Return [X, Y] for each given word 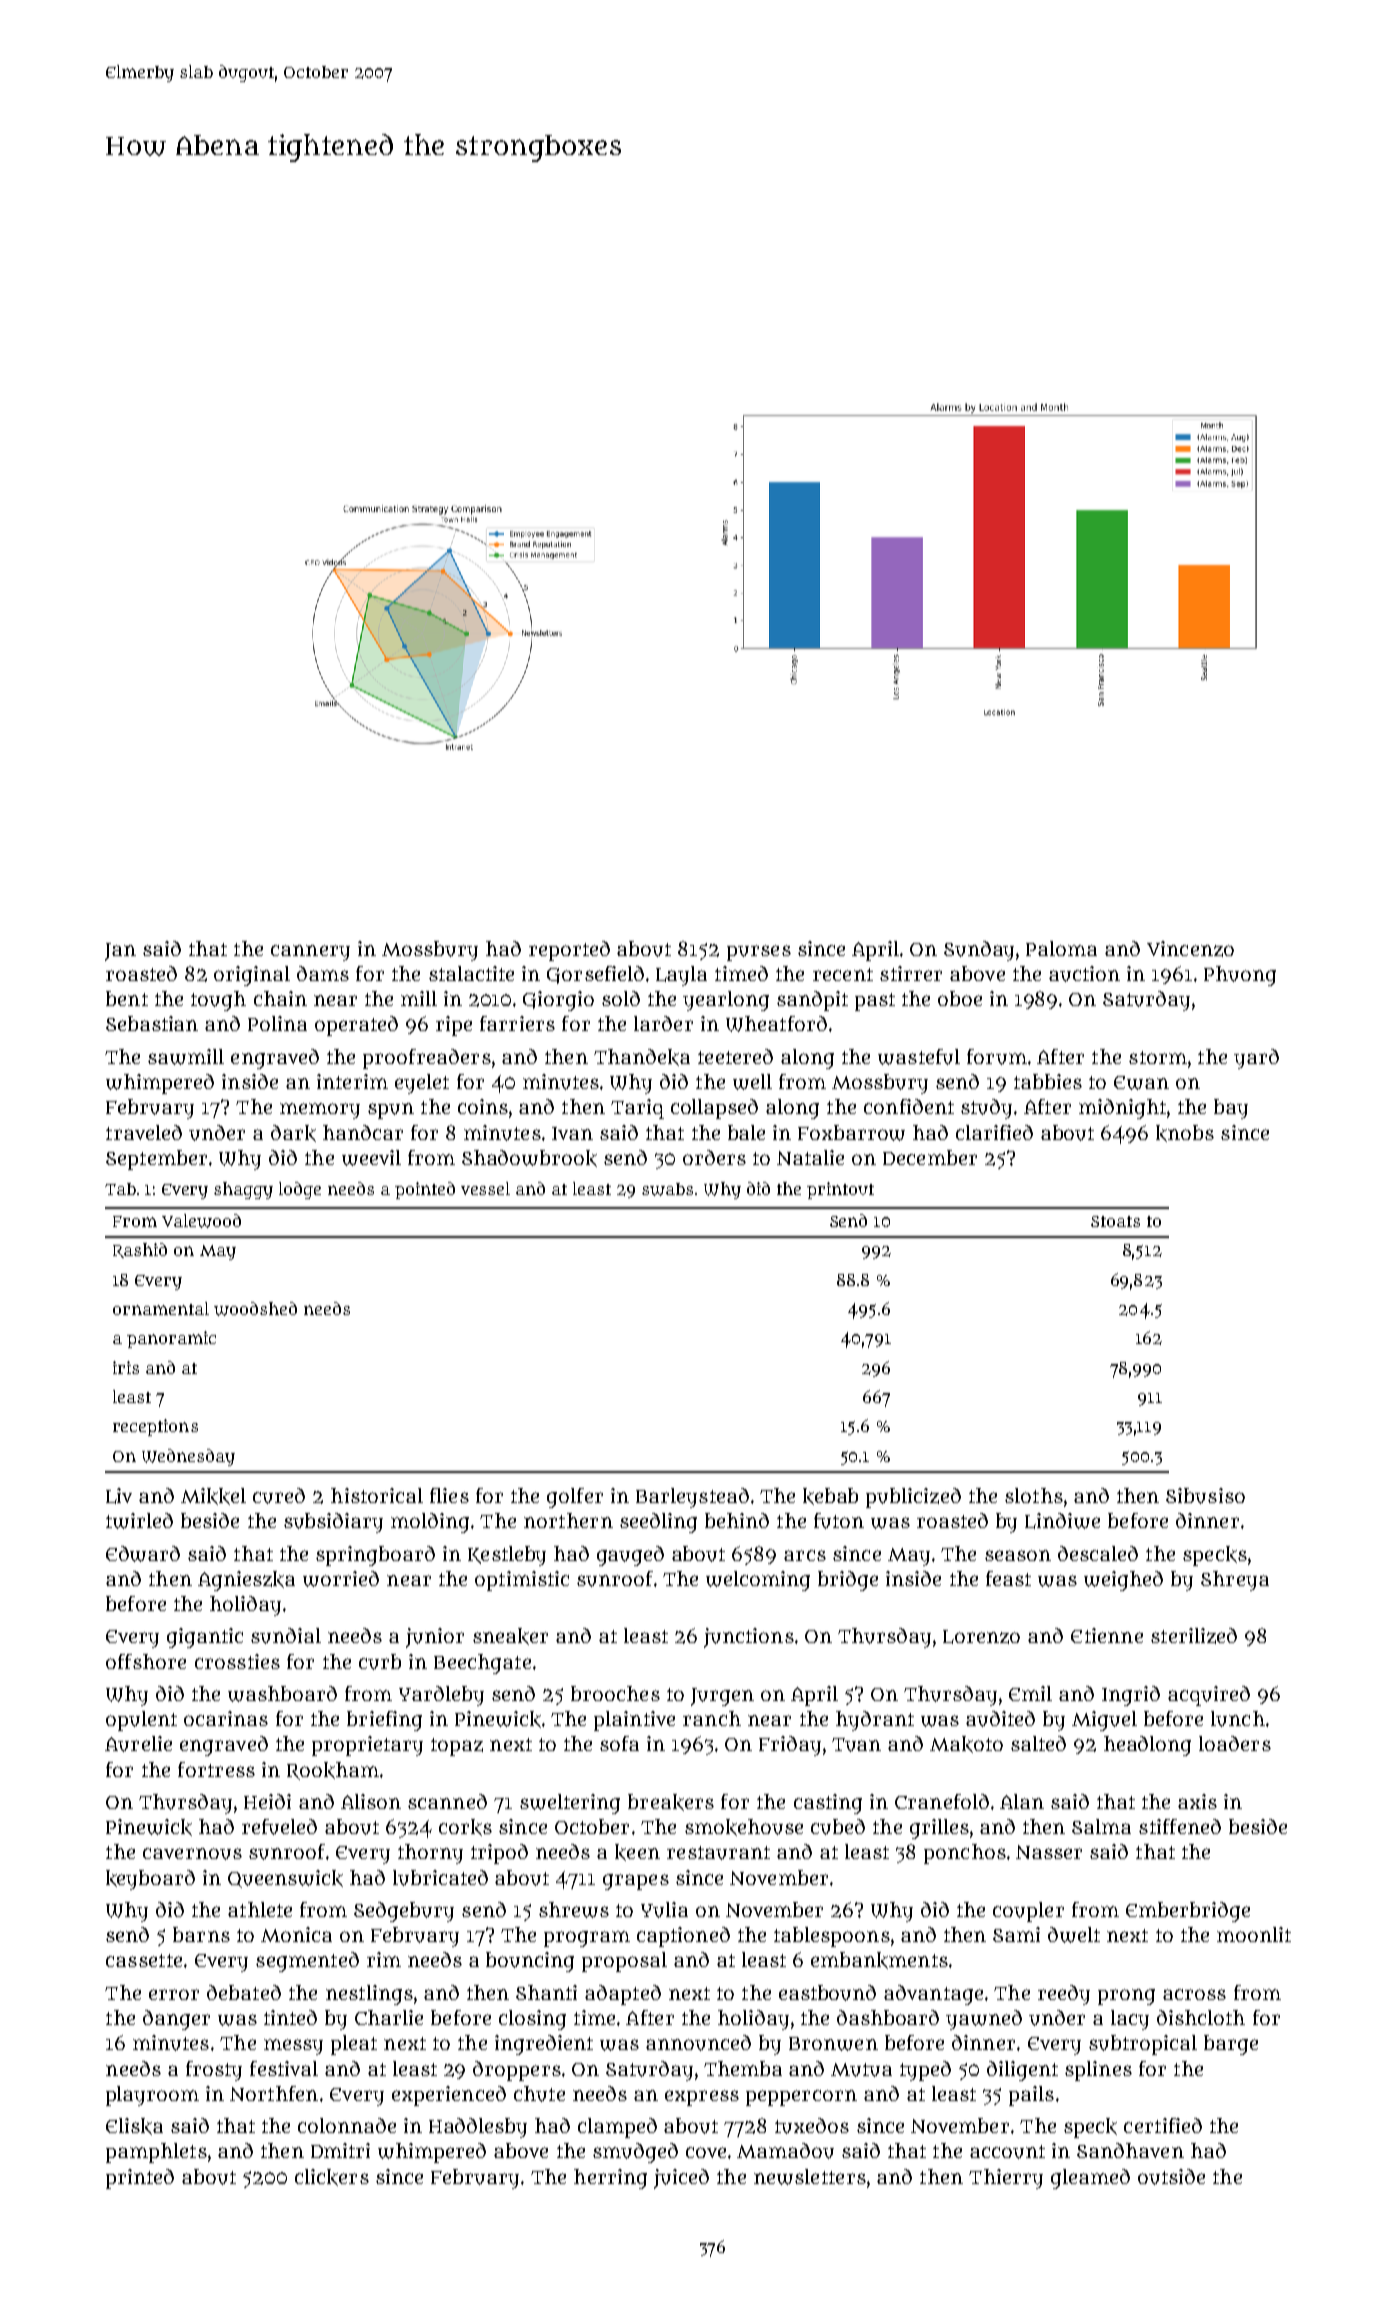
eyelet [422, 1084]
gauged [630, 1556]
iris [126, 1367]
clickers [332, 2177]
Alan [1022, 1801]
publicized [913, 1498]
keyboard [150, 1880]
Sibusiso [1205, 1496]
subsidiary [333, 1523]
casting [828, 1804]
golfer [575, 1498]
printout [840, 1190]
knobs [1185, 1133]
